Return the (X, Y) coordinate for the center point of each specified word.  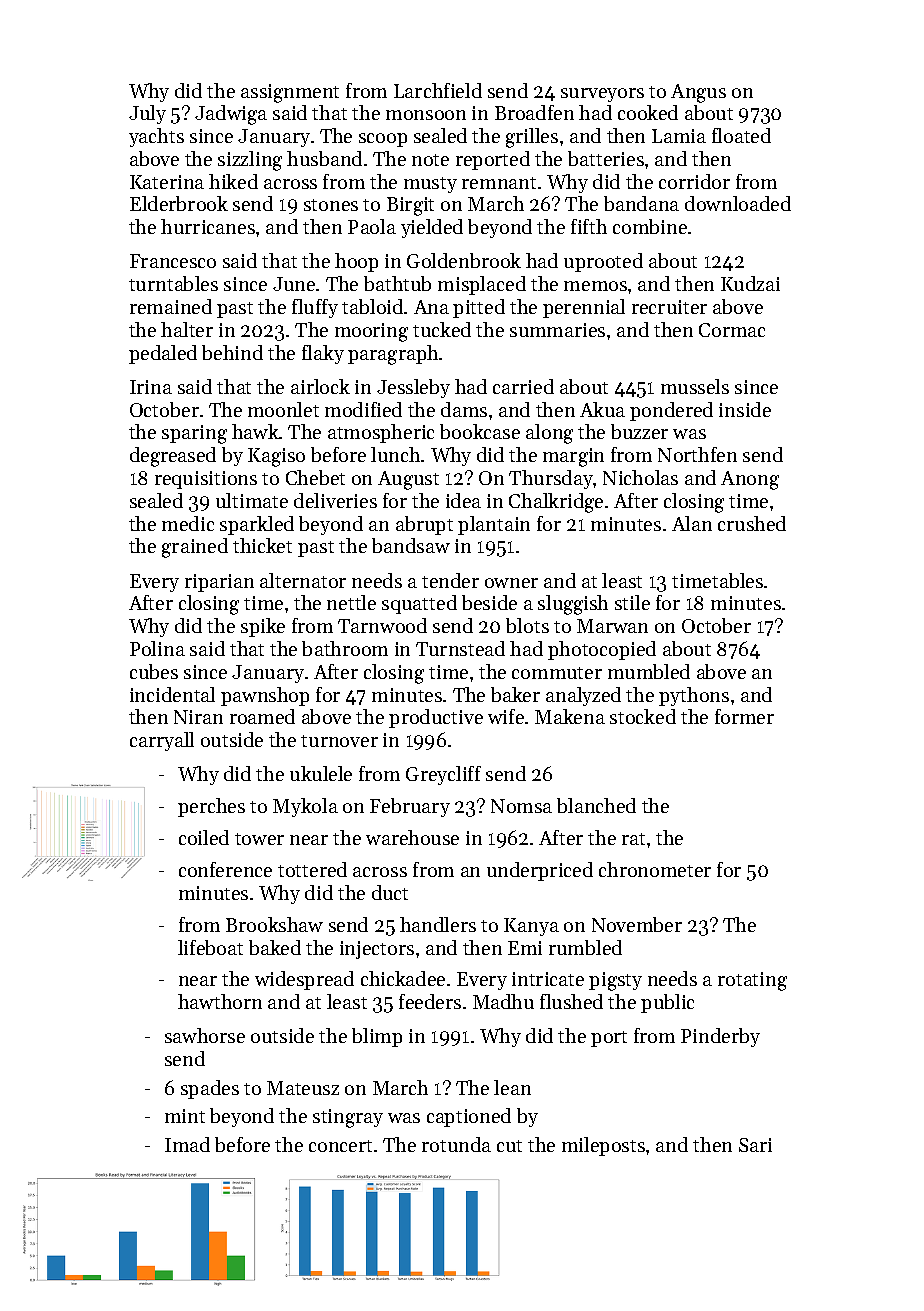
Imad (187, 1144)
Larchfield (438, 90)
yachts (156, 137)
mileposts (603, 1146)
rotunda (456, 1144)
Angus (698, 93)
